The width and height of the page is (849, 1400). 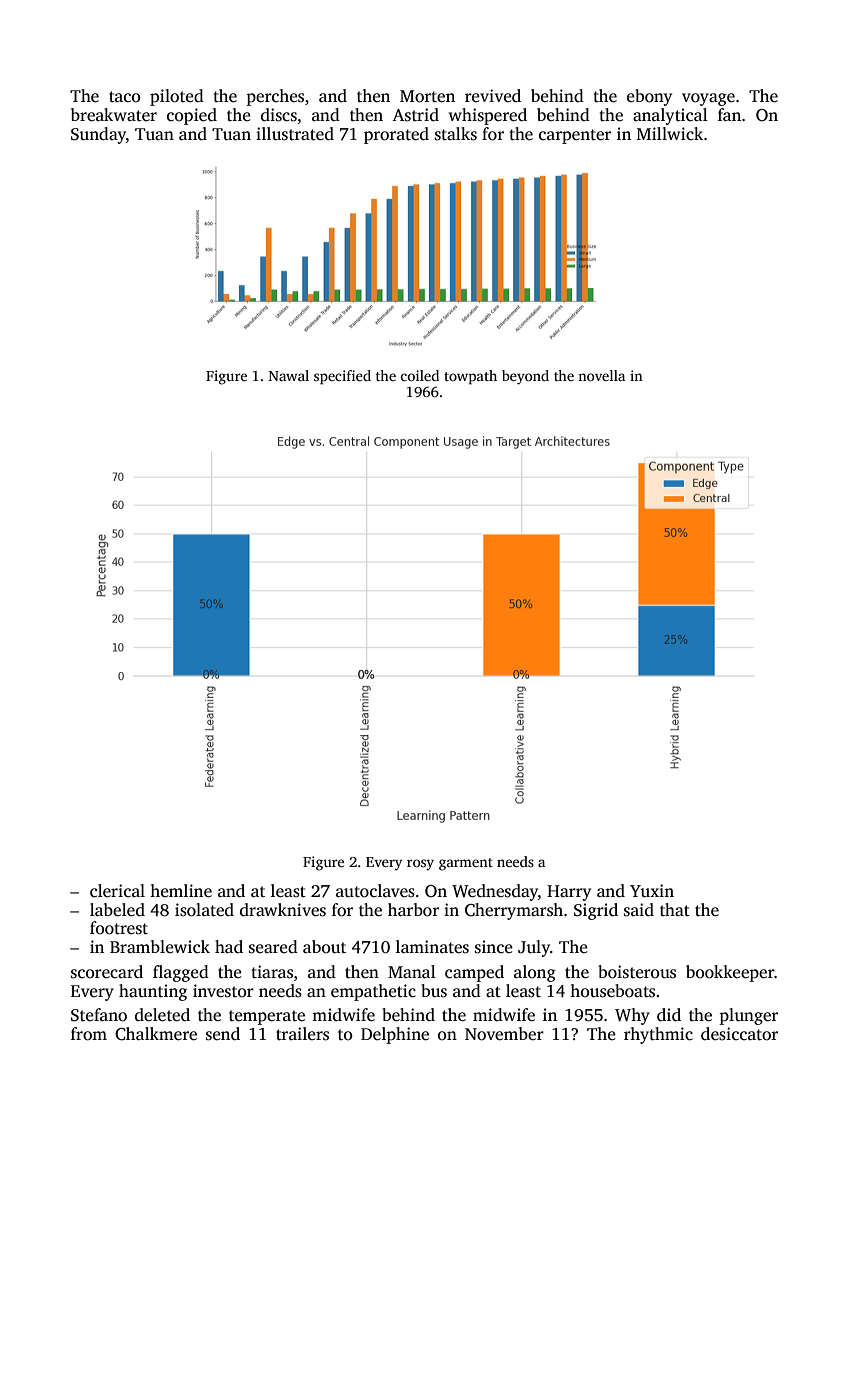 What do you see at coordinates (289, 375) in the page?
I see `Nawal` at bounding box center [289, 375].
